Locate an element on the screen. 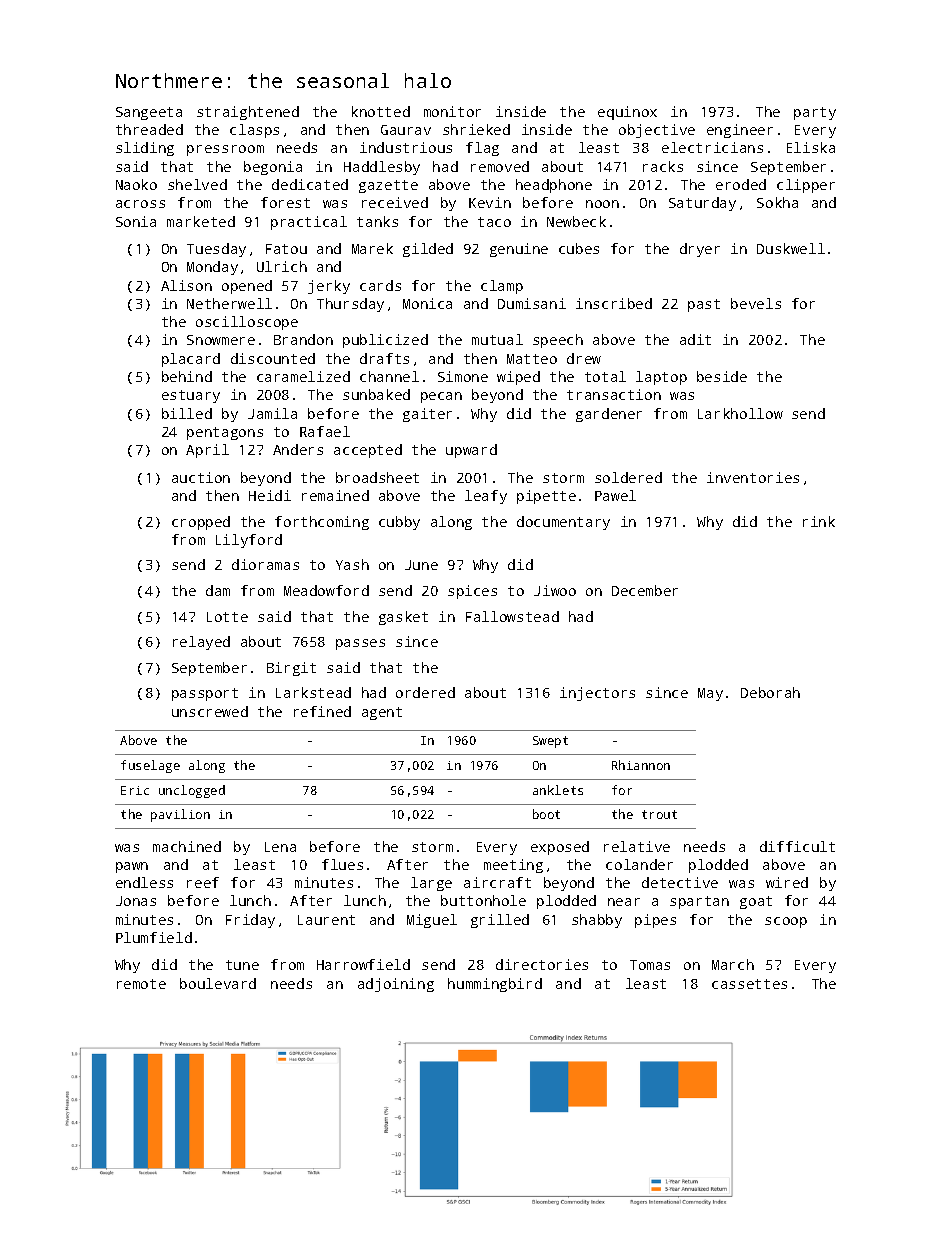 The image size is (952, 1233). Larkhollow is located at coordinates (740, 413).
